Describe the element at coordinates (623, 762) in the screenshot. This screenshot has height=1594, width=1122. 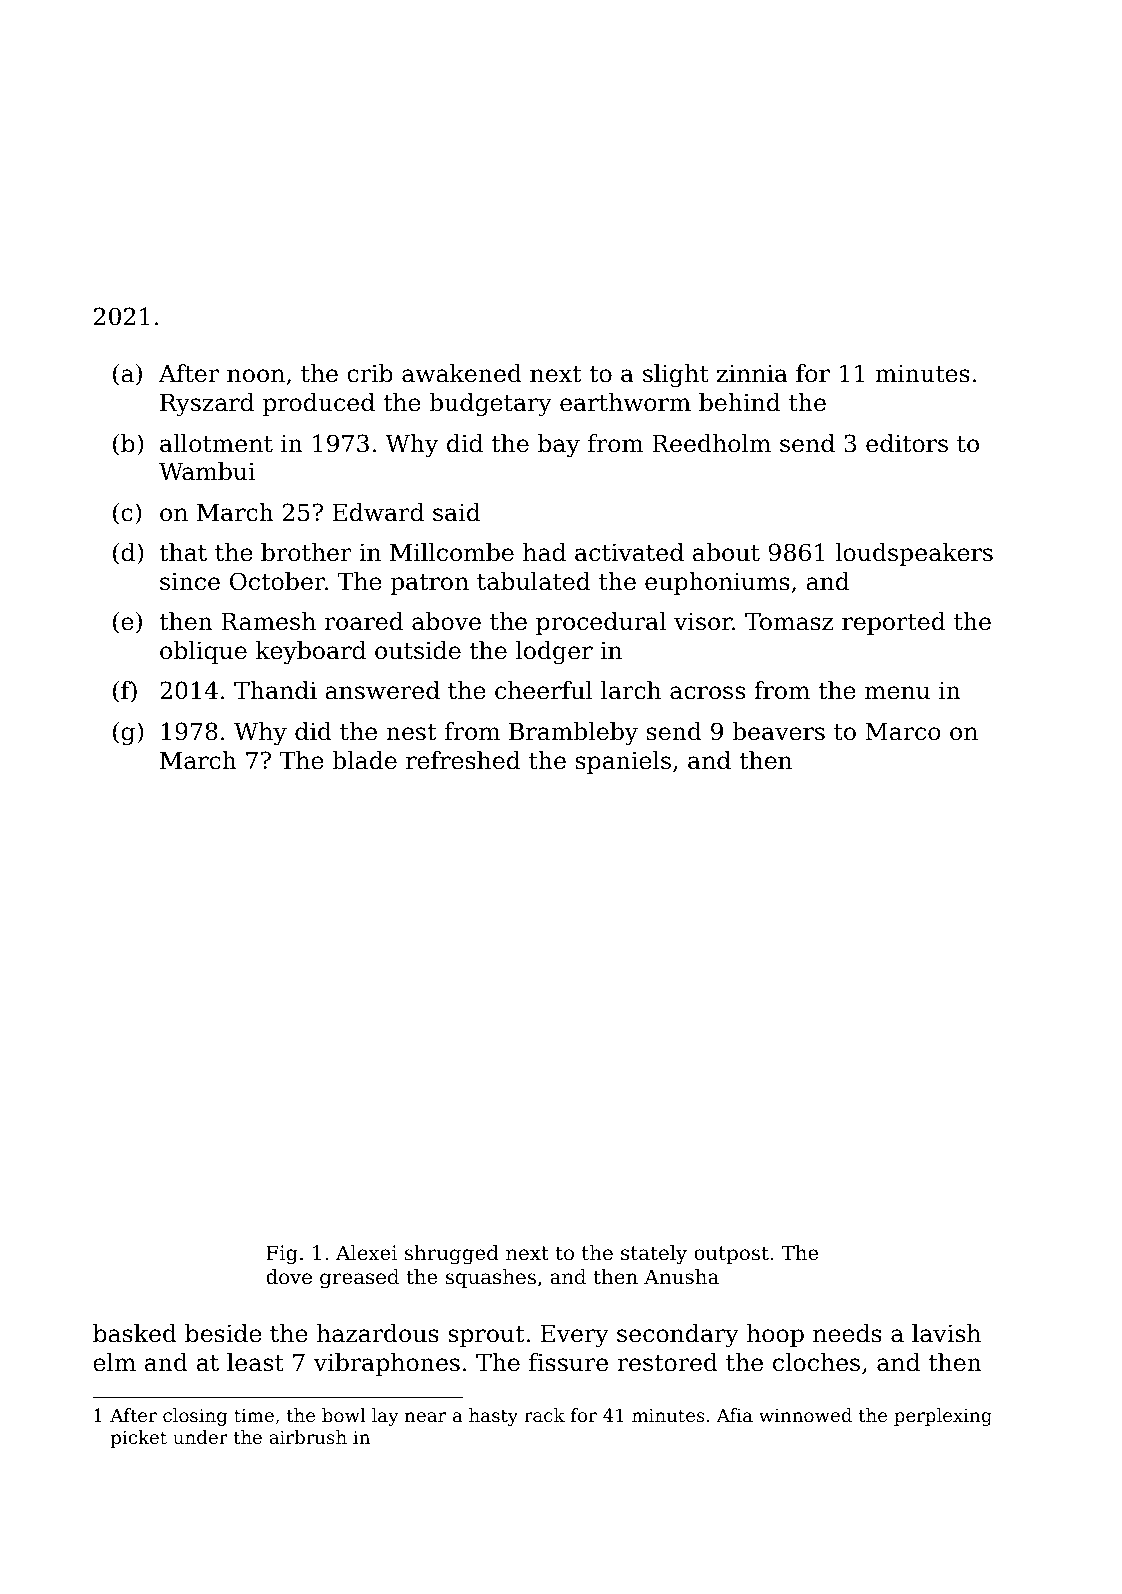
I see `spaniels` at that location.
